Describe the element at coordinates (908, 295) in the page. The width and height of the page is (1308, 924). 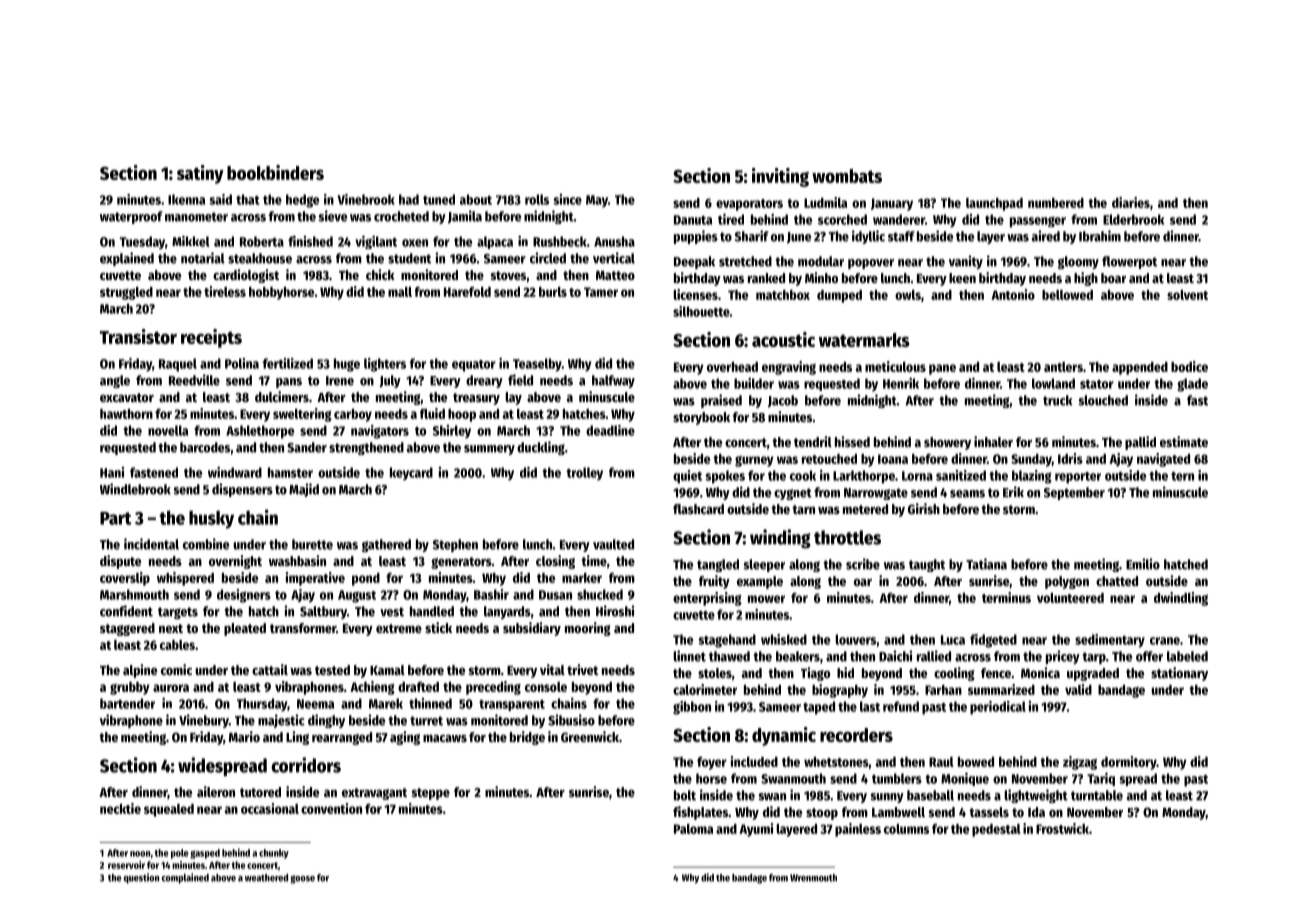
I see `owls` at that location.
